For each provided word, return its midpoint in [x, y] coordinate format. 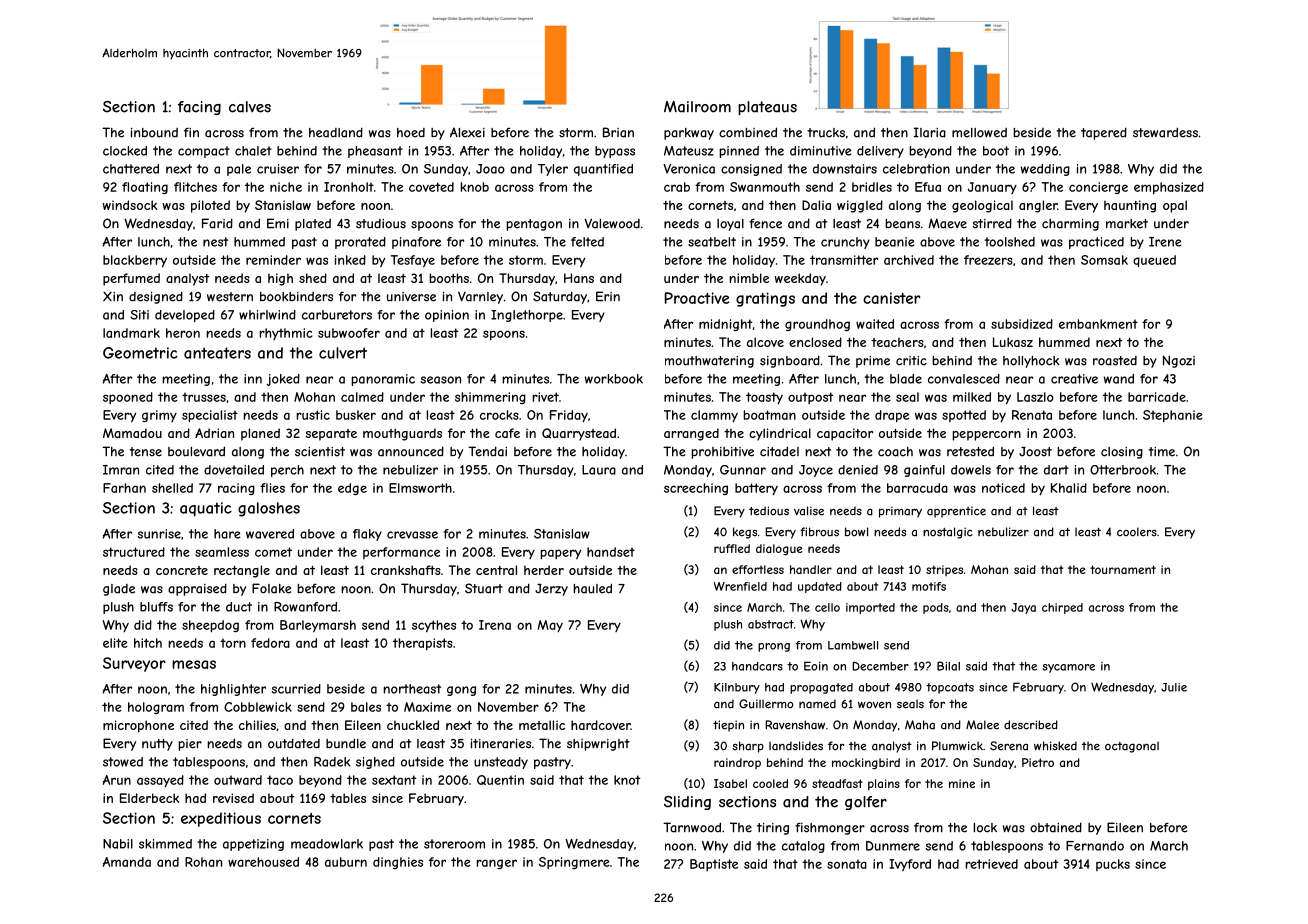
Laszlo [1035, 397]
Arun [117, 780]
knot [627, 780]
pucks [1113, 865]
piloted [210, 206]
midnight [726, 325]
